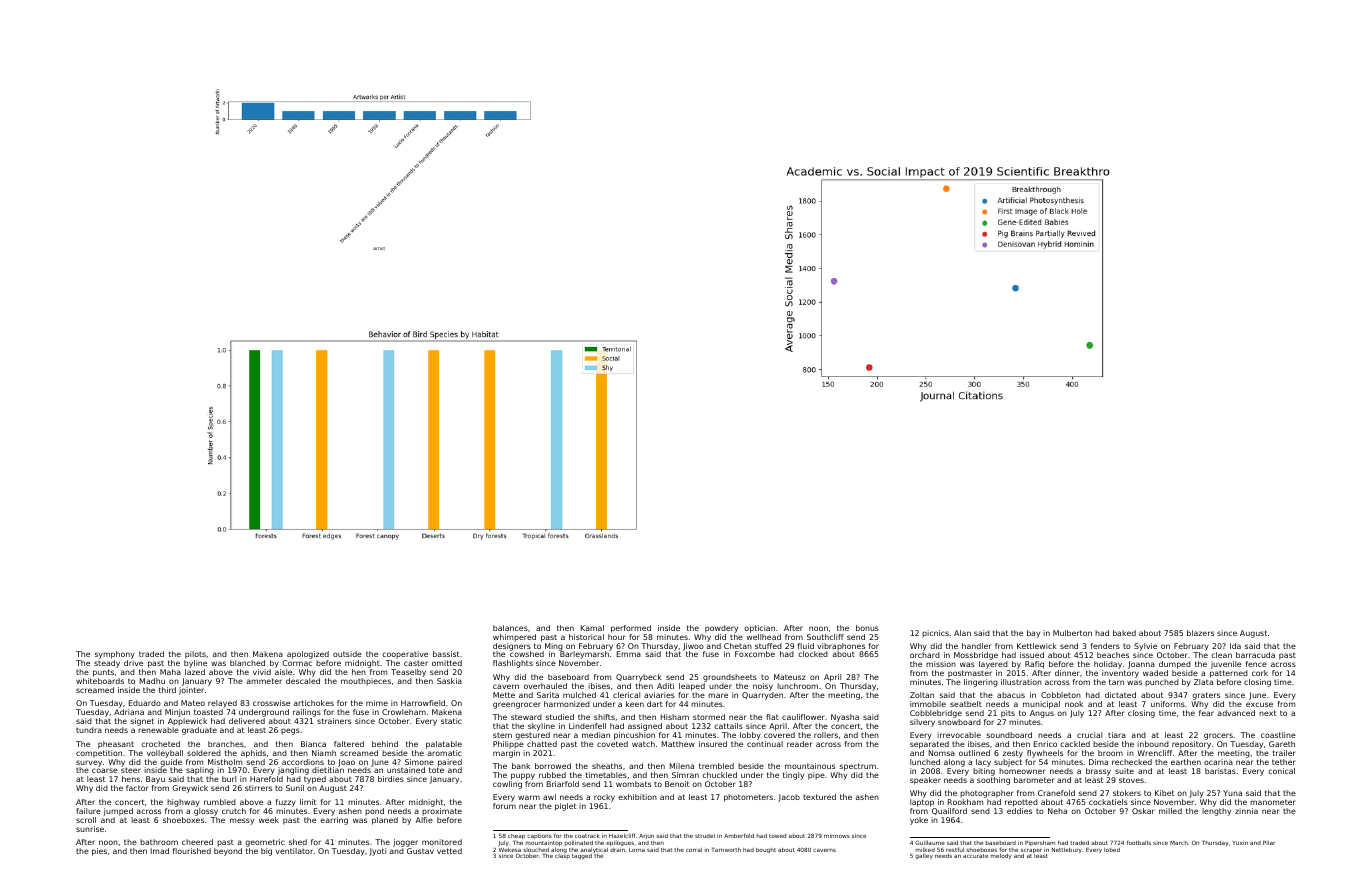 The width and height of the image is (1372, 887). Describe the element at coordinates (1200, 633) in the image. I see `blazers` at that location.
